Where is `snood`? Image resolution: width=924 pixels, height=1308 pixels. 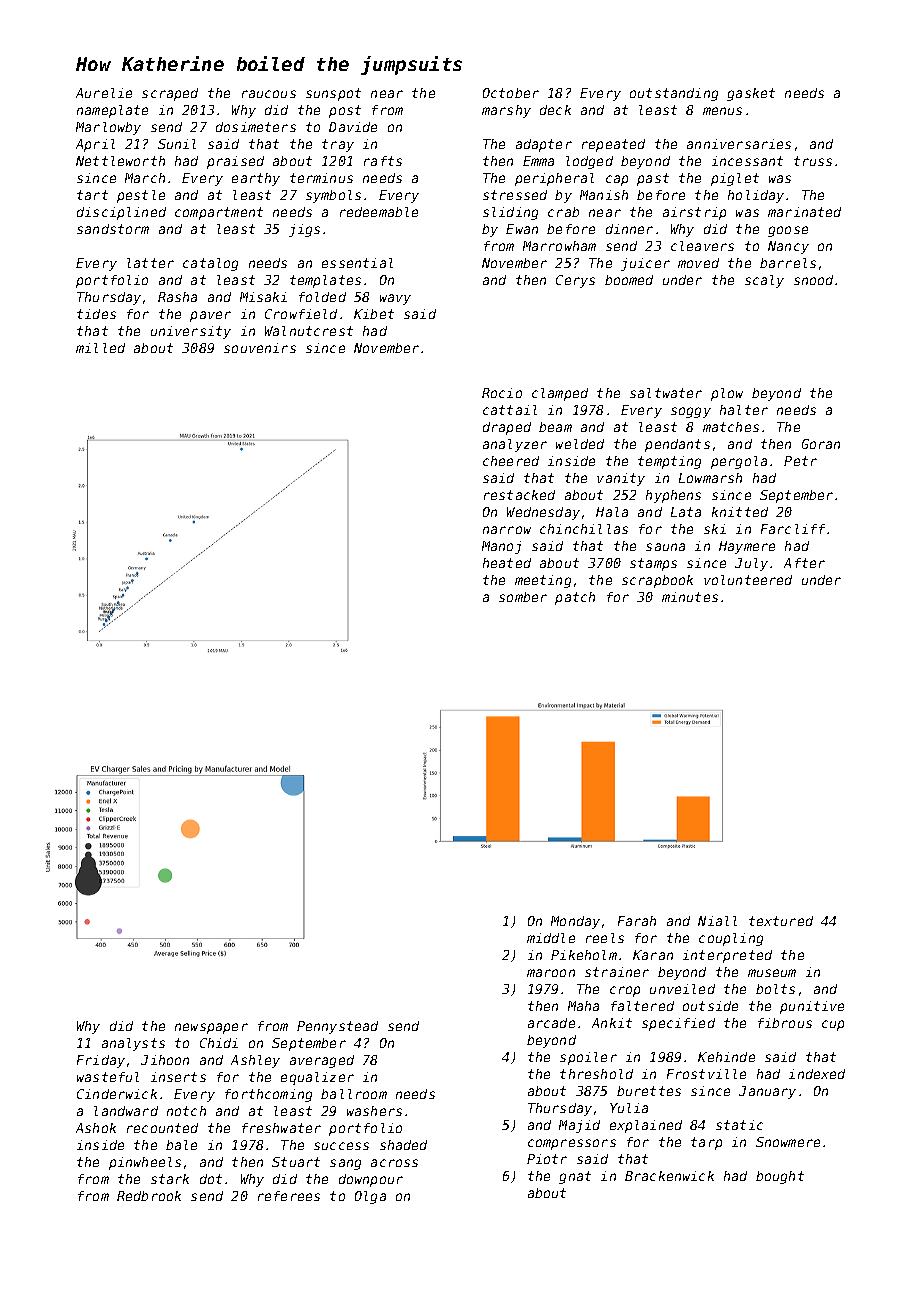 snood is located at coordinates (813, 280).
